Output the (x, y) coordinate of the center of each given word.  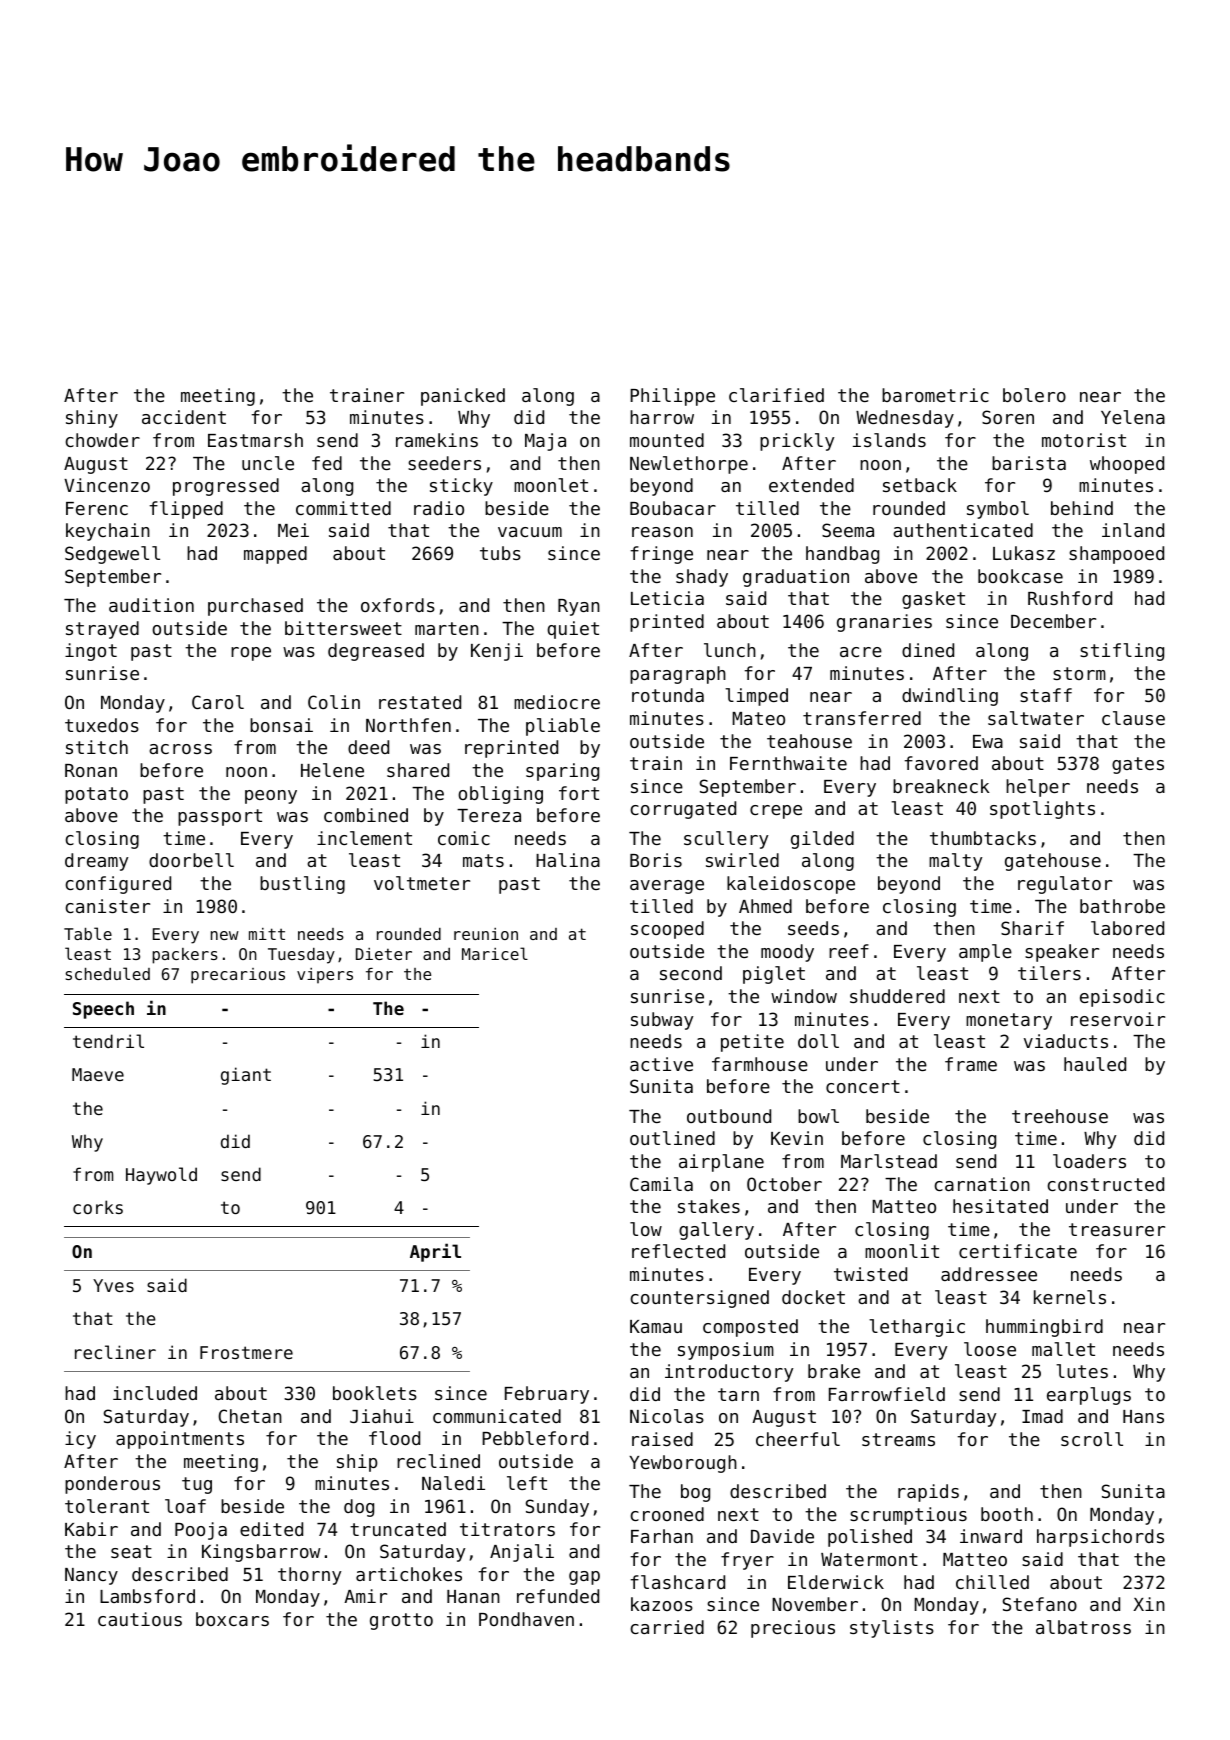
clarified (776, 395)
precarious (238, 976)
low (646, 1229)
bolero (1034, 395)
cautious (140, 1619)
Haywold (161, 1176)
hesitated (1000, 1206)
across (180, 749)
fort (579, 793)
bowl (818, 1116)
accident (184, 417)
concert (863, 1086)
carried (667, 1627)
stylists (892, 1629)
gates (1138, 765)
